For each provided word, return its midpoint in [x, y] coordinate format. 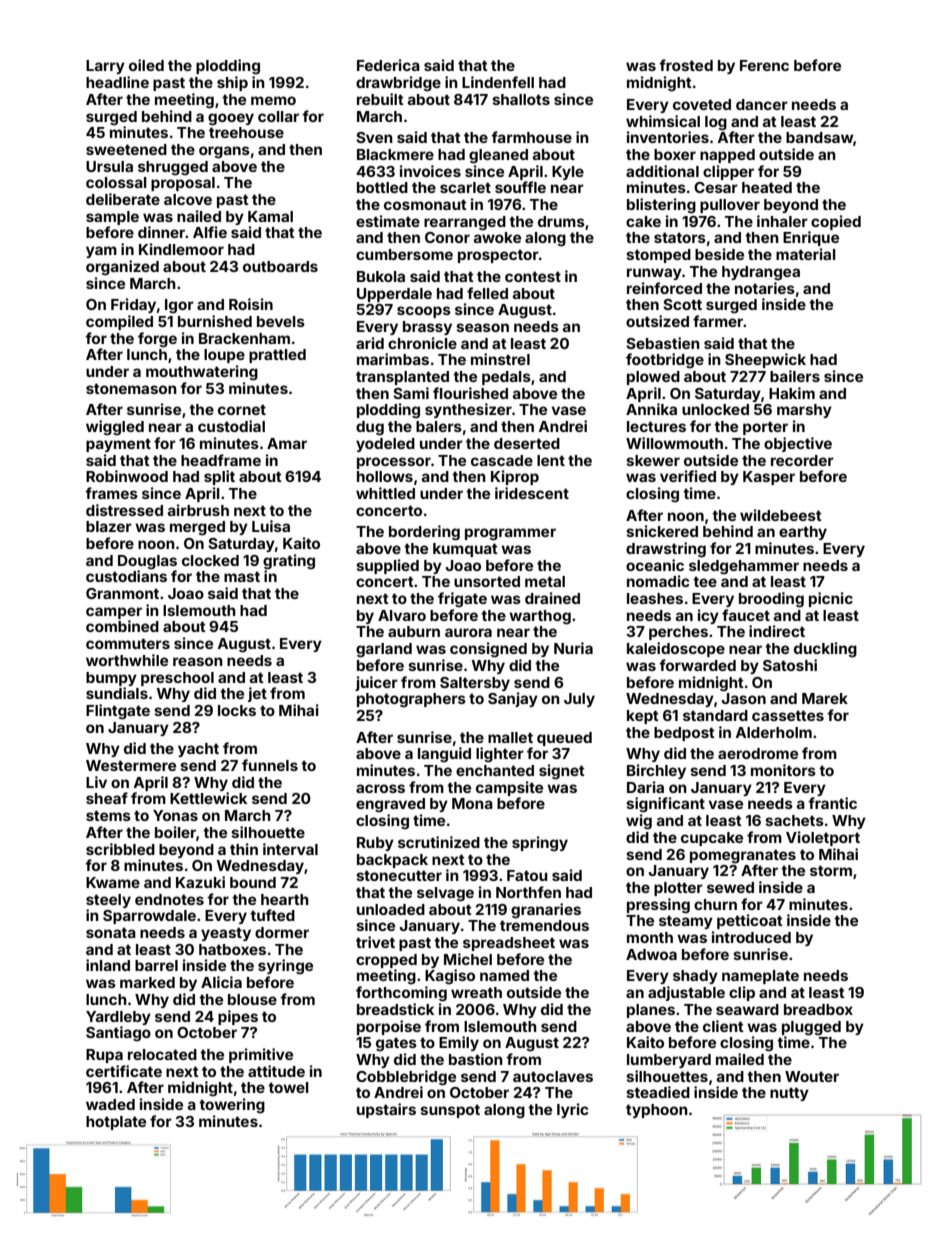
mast [242, 576]
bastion [476, 1059]
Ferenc [764, 65]
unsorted [487, 581]
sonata [111, 932]
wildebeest [781, 515]
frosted [686, 65]
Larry [105, 67]
